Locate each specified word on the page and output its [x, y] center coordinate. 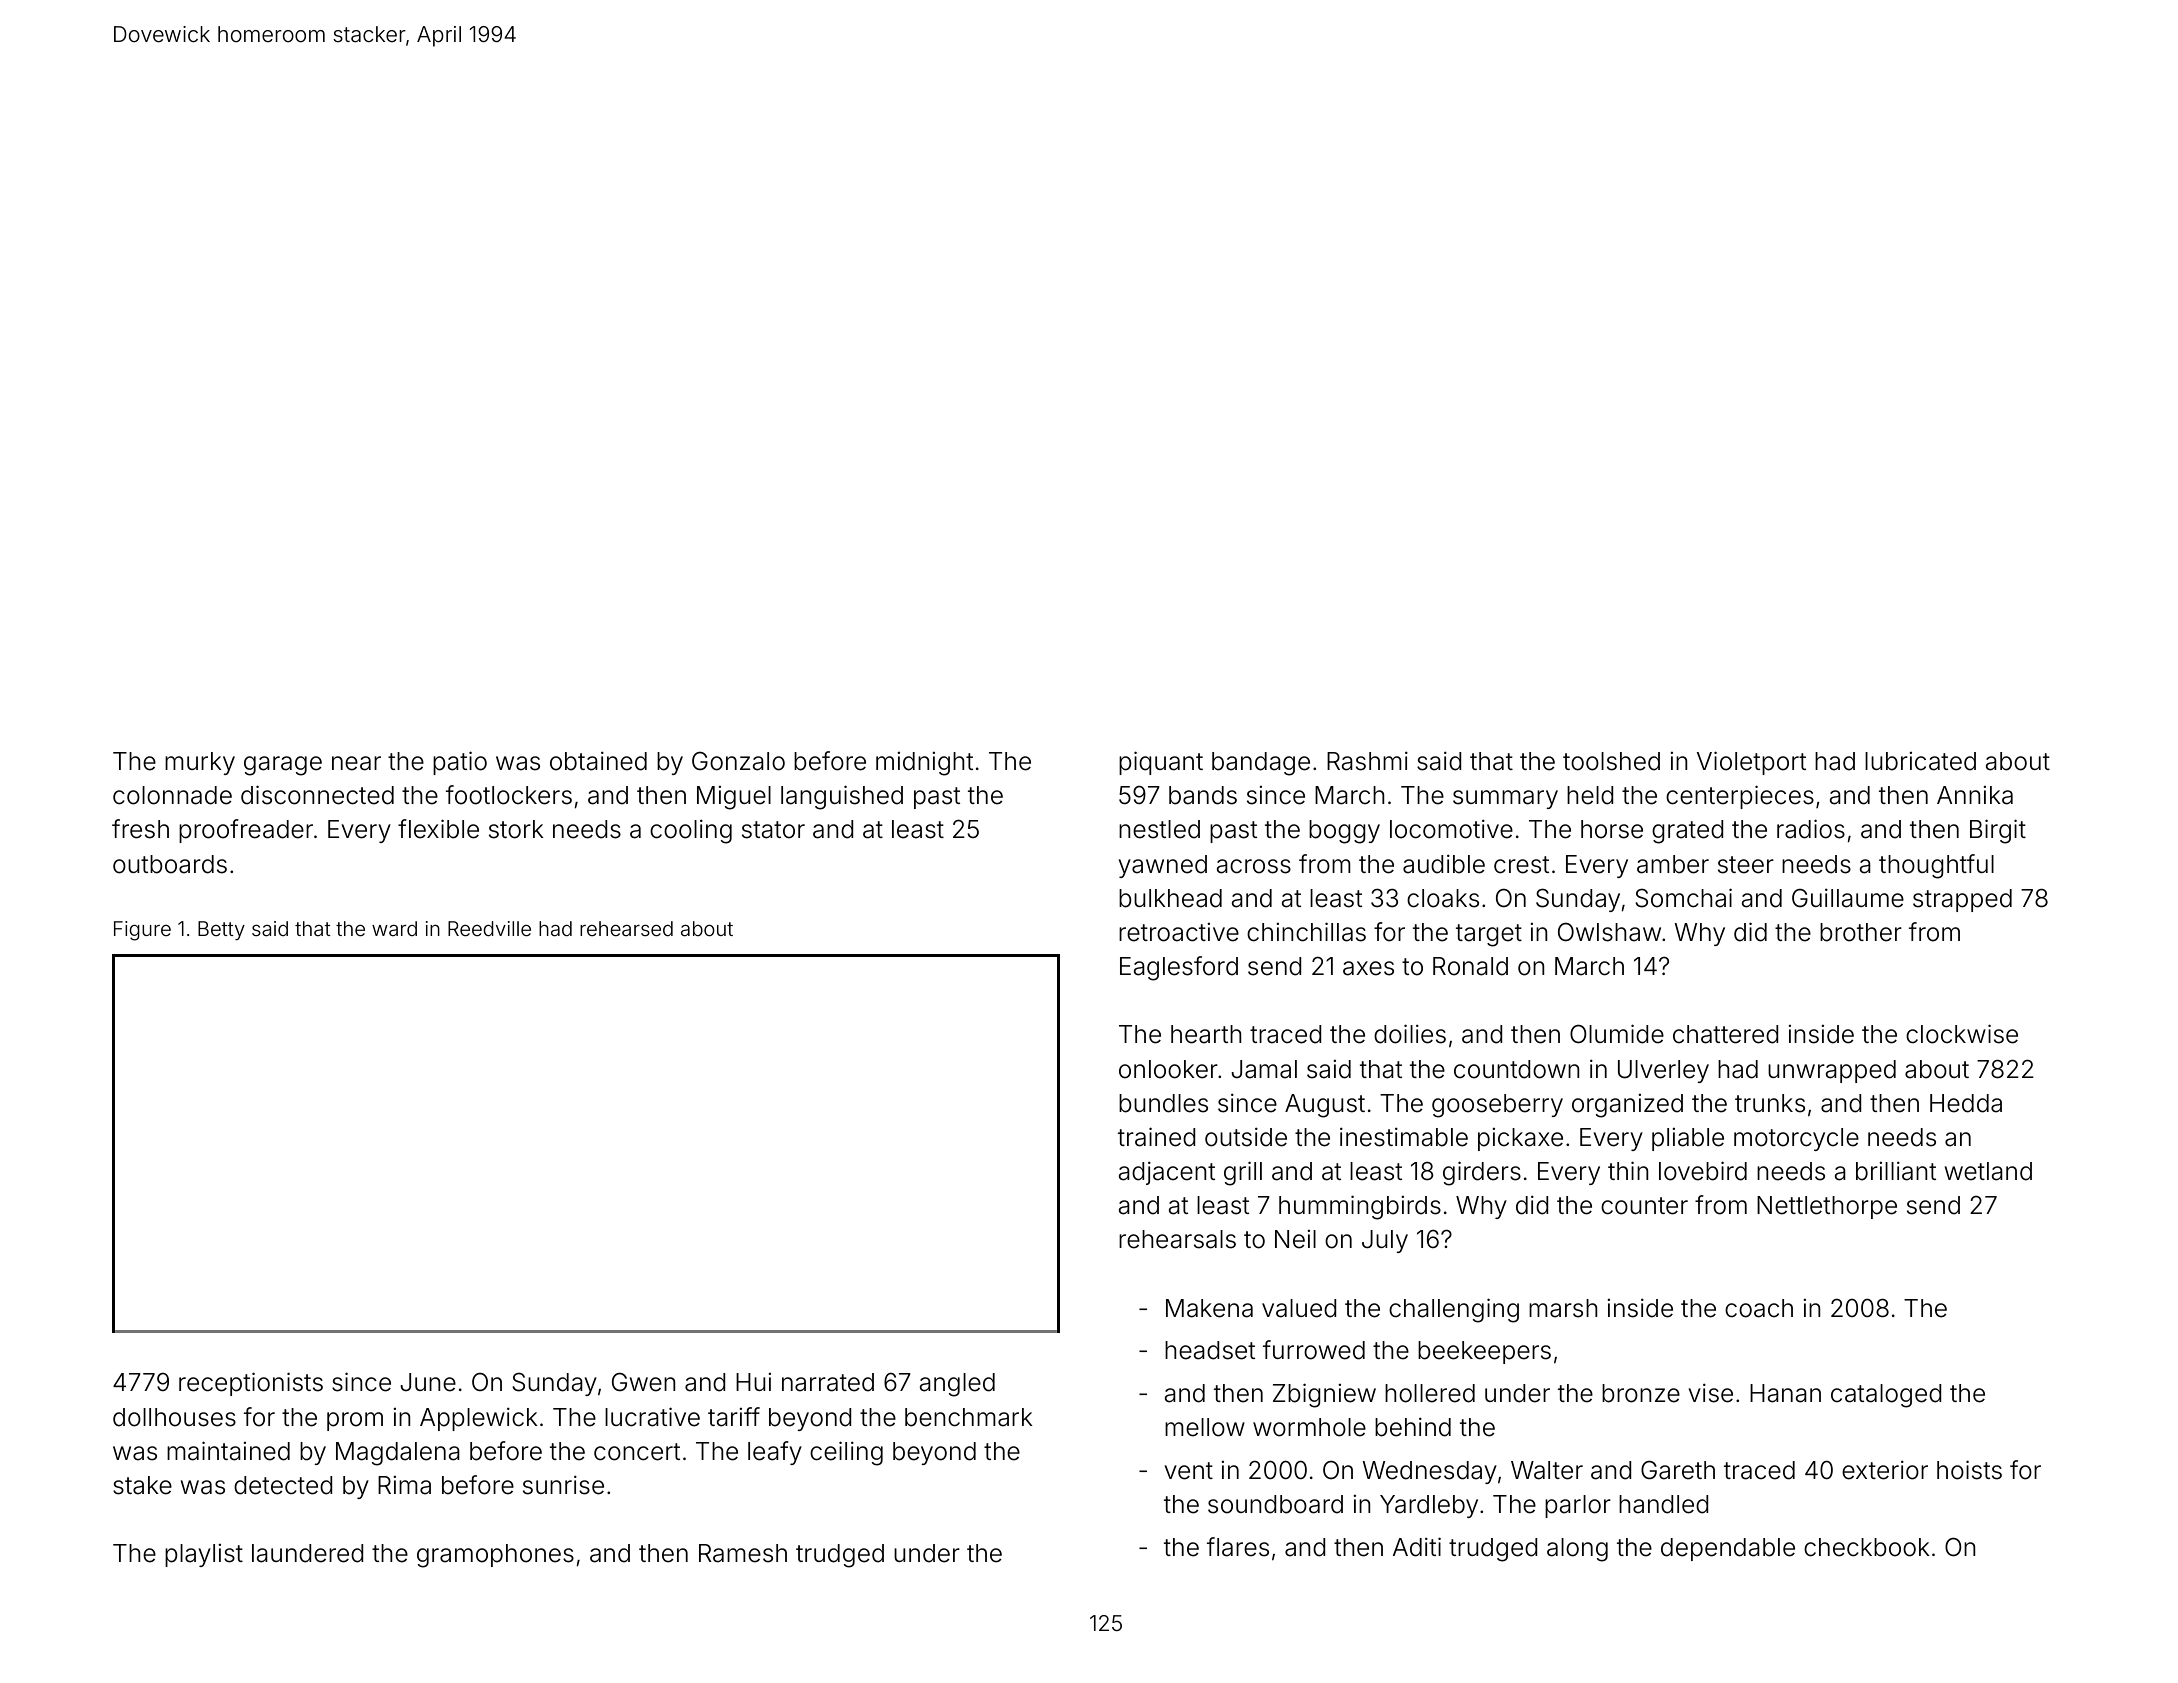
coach [1759, 1308]
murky [200, 763]
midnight [924, 764]
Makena [1209, 1308]
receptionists [251, 1384]
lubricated [1920, 761]
